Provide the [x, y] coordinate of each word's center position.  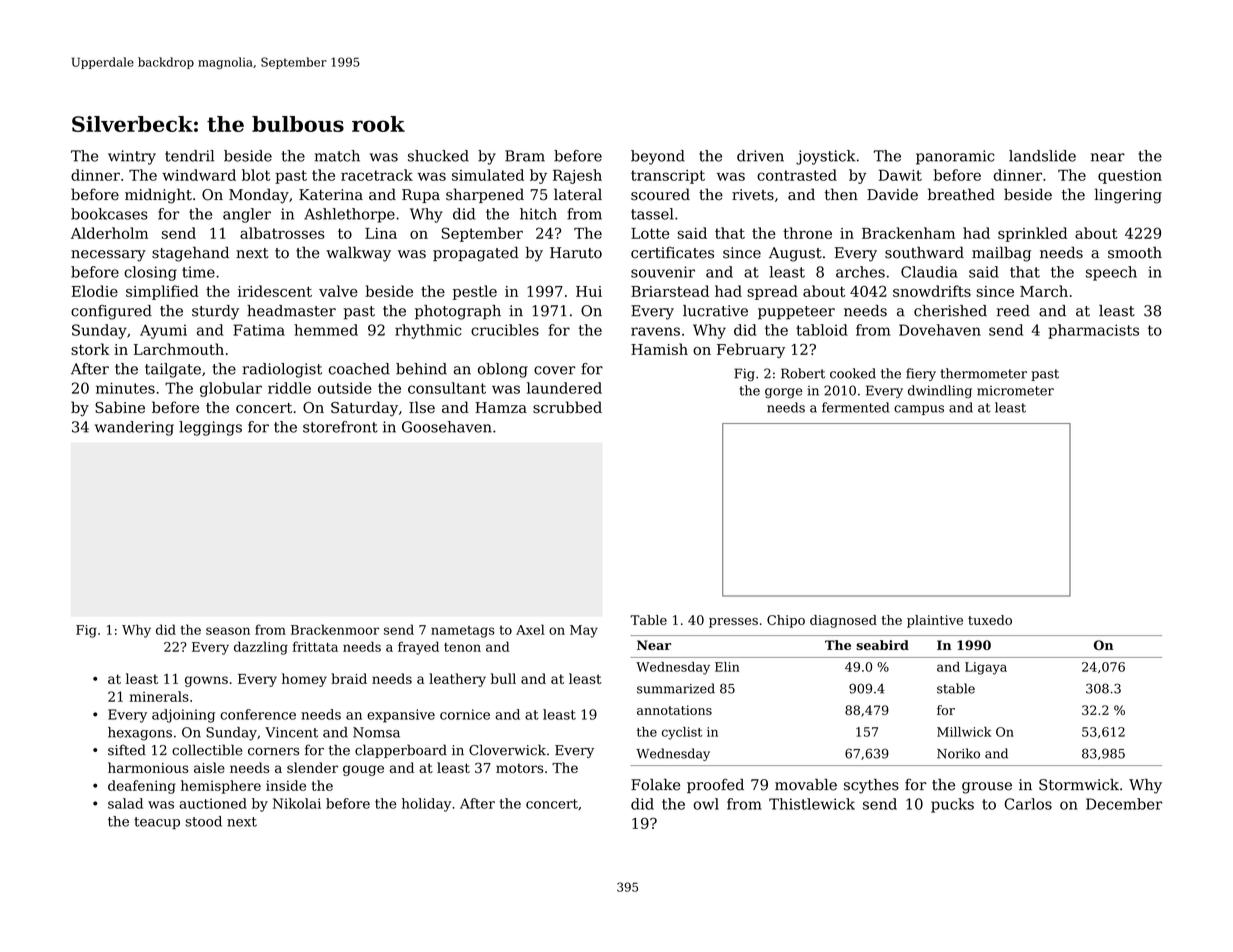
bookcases [109, 214]
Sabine [120, 407]
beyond [658, 157]
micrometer [1015, 391]
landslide [1042, 156]
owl [706, 804]
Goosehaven [447, 427]
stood [204, 821]
